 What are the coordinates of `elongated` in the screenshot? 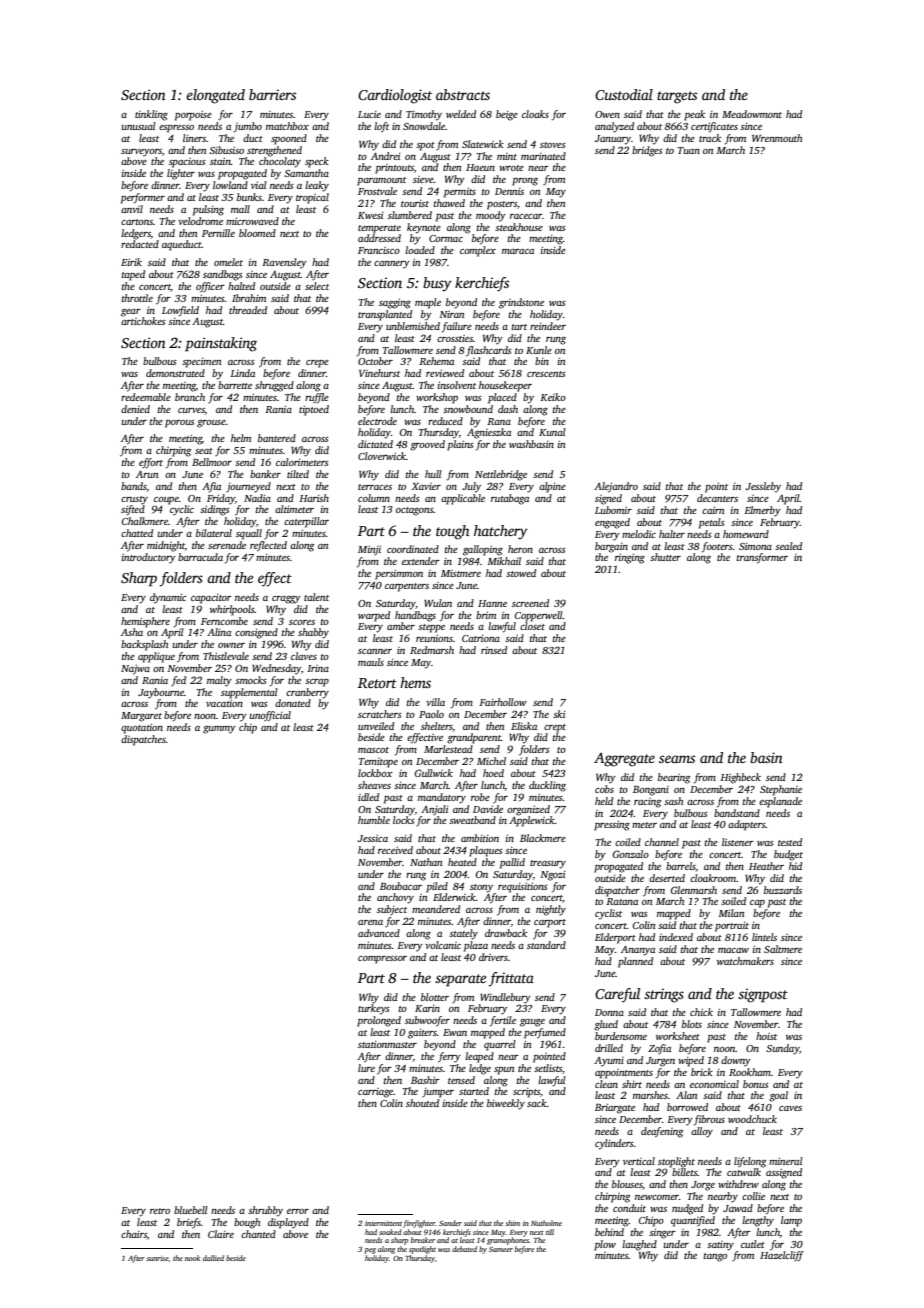 It's located at (215, 96).
